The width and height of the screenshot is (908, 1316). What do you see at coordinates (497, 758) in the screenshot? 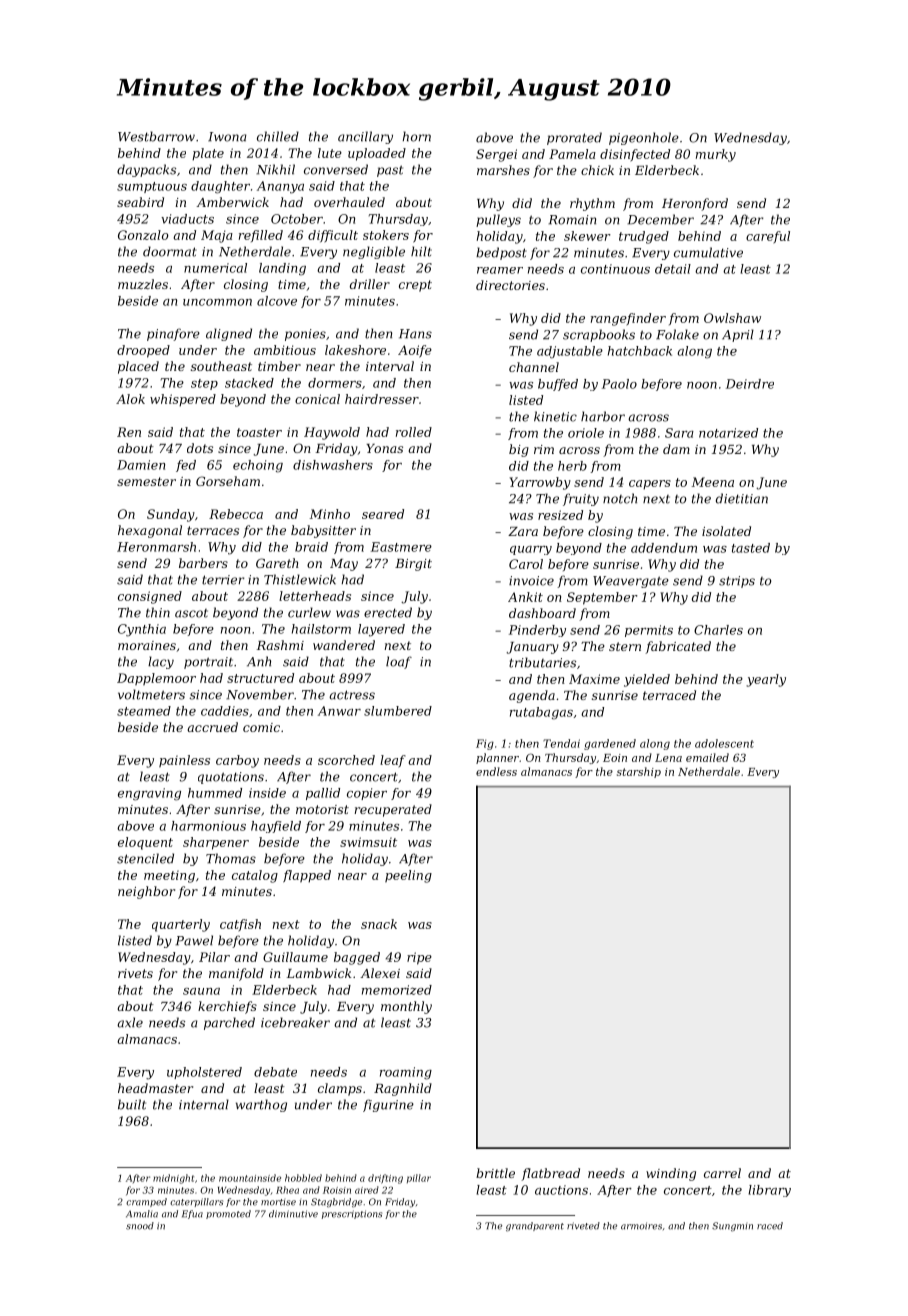
I see `planner` at bounding box center [497, 758].
